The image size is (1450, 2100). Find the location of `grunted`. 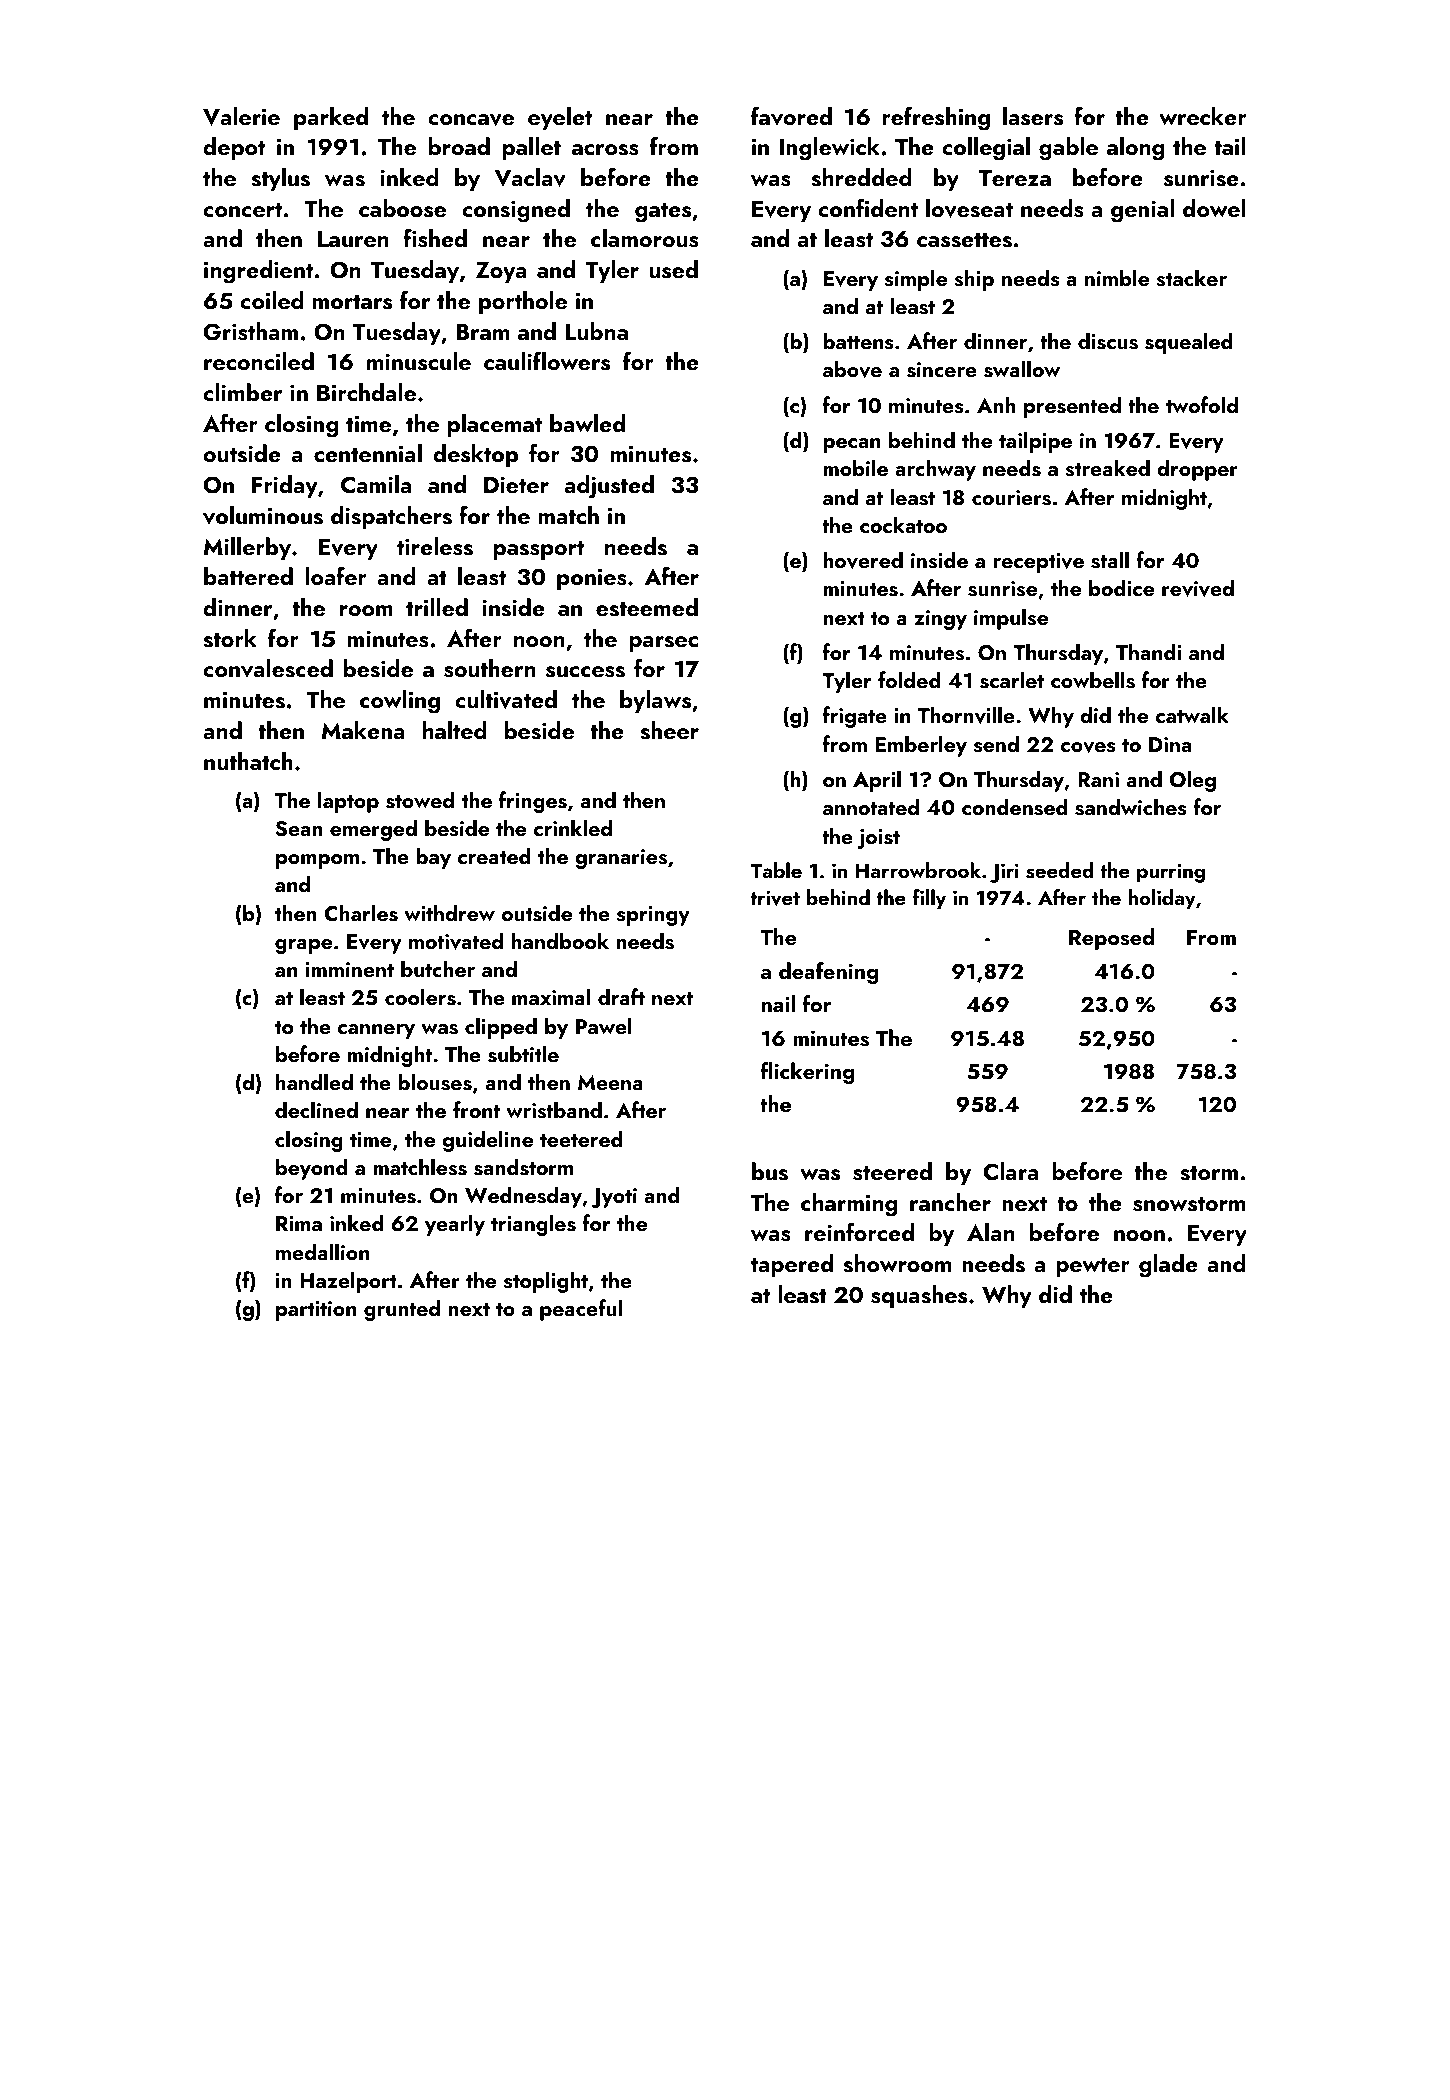

grunted is located at coordinates (402, 1310).
